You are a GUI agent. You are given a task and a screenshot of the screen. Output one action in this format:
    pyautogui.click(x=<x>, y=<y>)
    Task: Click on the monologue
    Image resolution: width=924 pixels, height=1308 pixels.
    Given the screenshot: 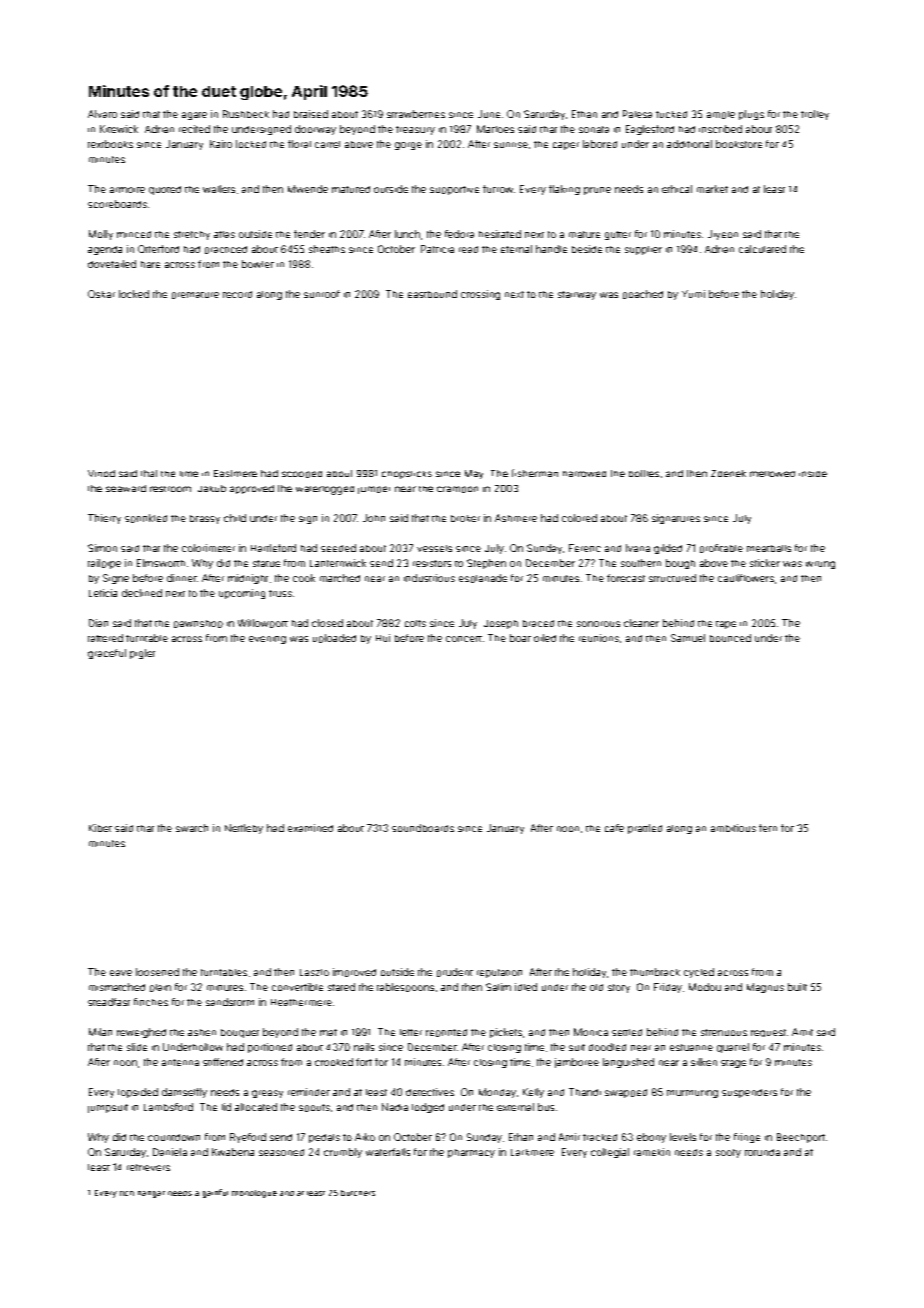 What is the action you would take?
    pyautogui.click(x=254, y=1194)
